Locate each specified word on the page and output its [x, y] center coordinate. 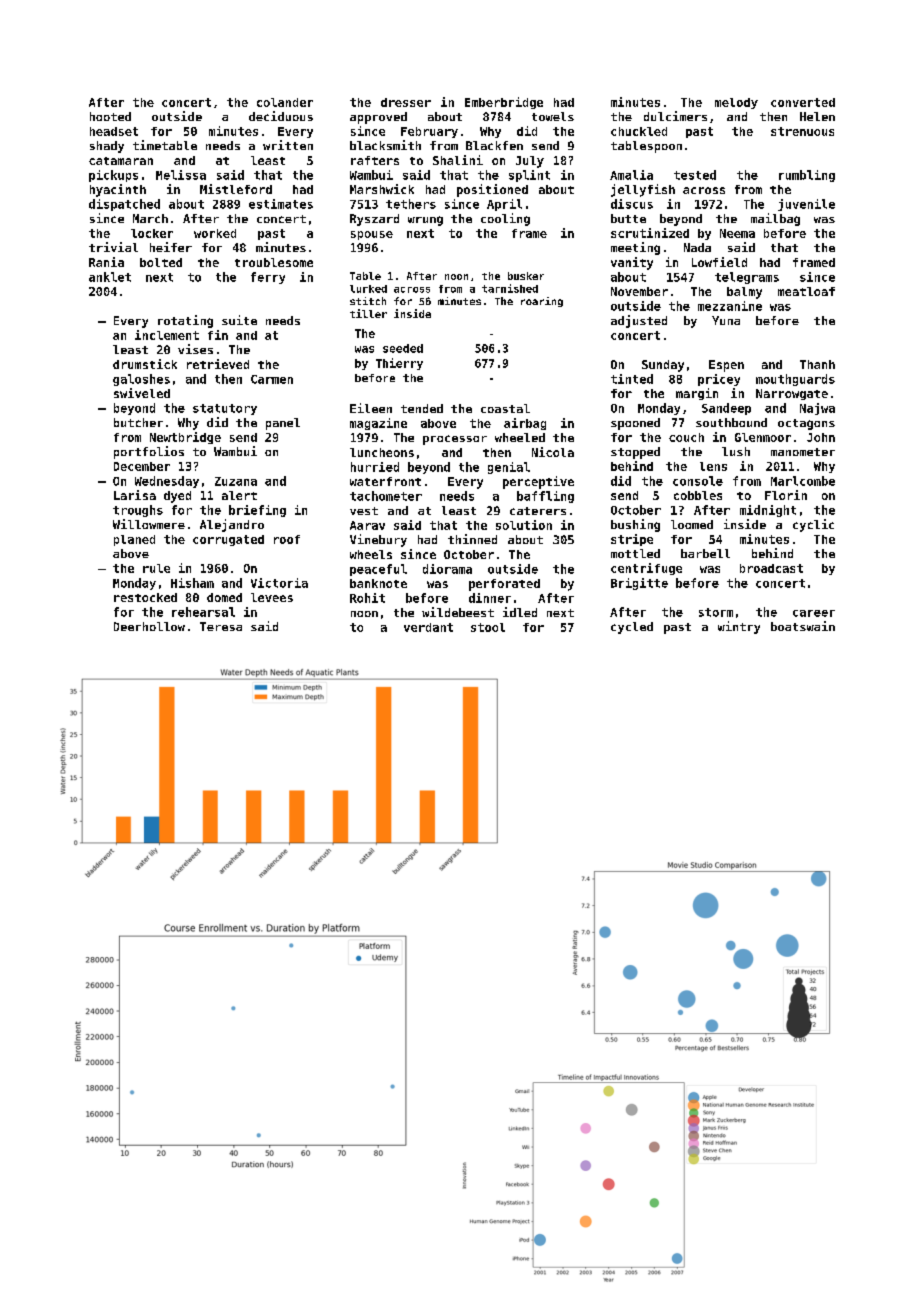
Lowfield [719, 262]
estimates [281, 204]
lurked [368, 289]
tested [695, 175]
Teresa [221, 626]
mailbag [775, 219]
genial [509, 468]
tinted [632, 379]
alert [239, 495]
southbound [731, 422]
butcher [138, 422]
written [288, 145]
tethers [411, 204]
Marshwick [382, 189]
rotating [185, 321]
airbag [525, 424]
